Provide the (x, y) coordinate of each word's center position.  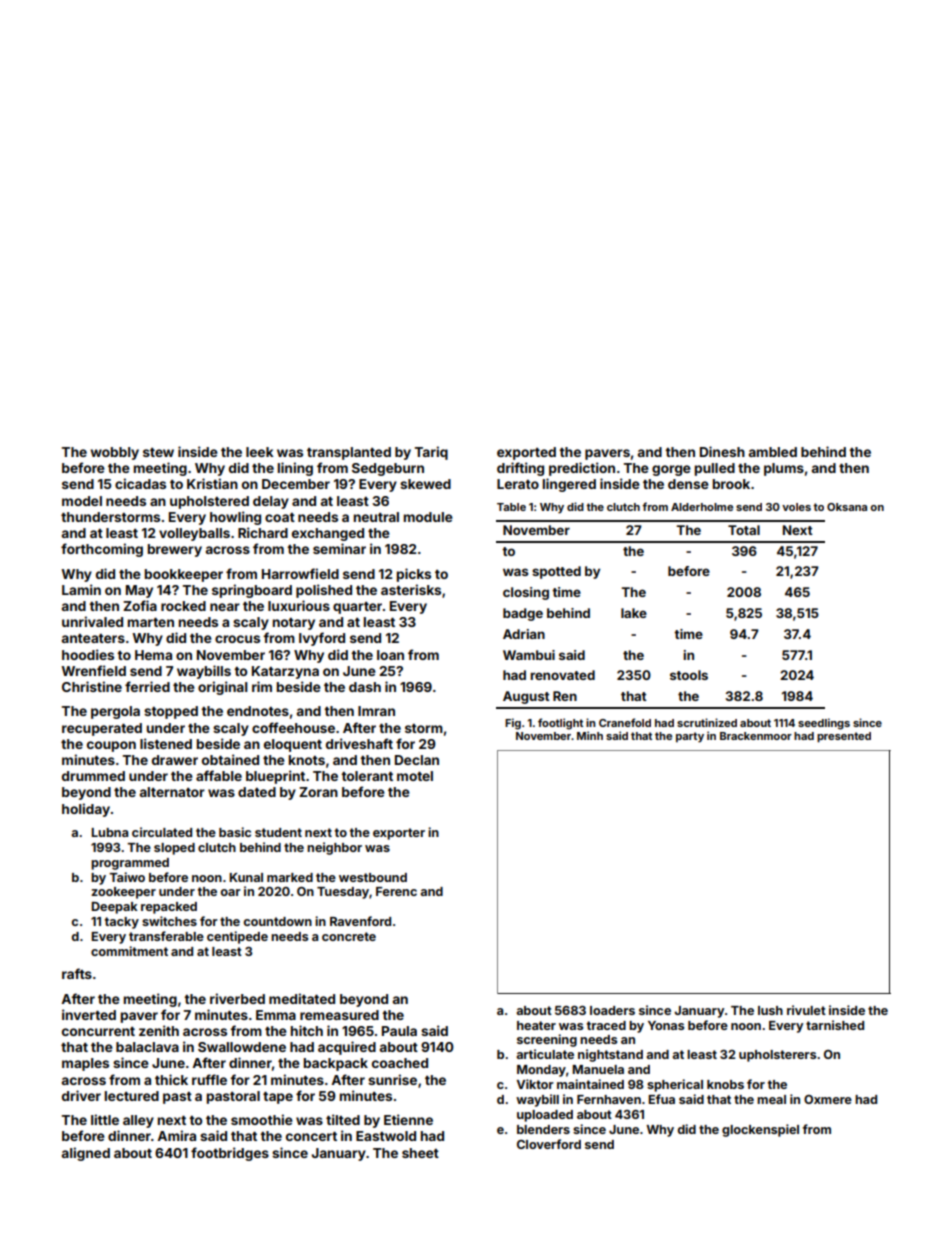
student (278, 832)
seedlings (824, 724)
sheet (420, 1153)
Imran (376, 711)
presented (844, 737)
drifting (520, 469)
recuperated (102, 729)
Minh (590, 735)
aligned (86, 1154)
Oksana (847, 507)
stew (158, 452)
